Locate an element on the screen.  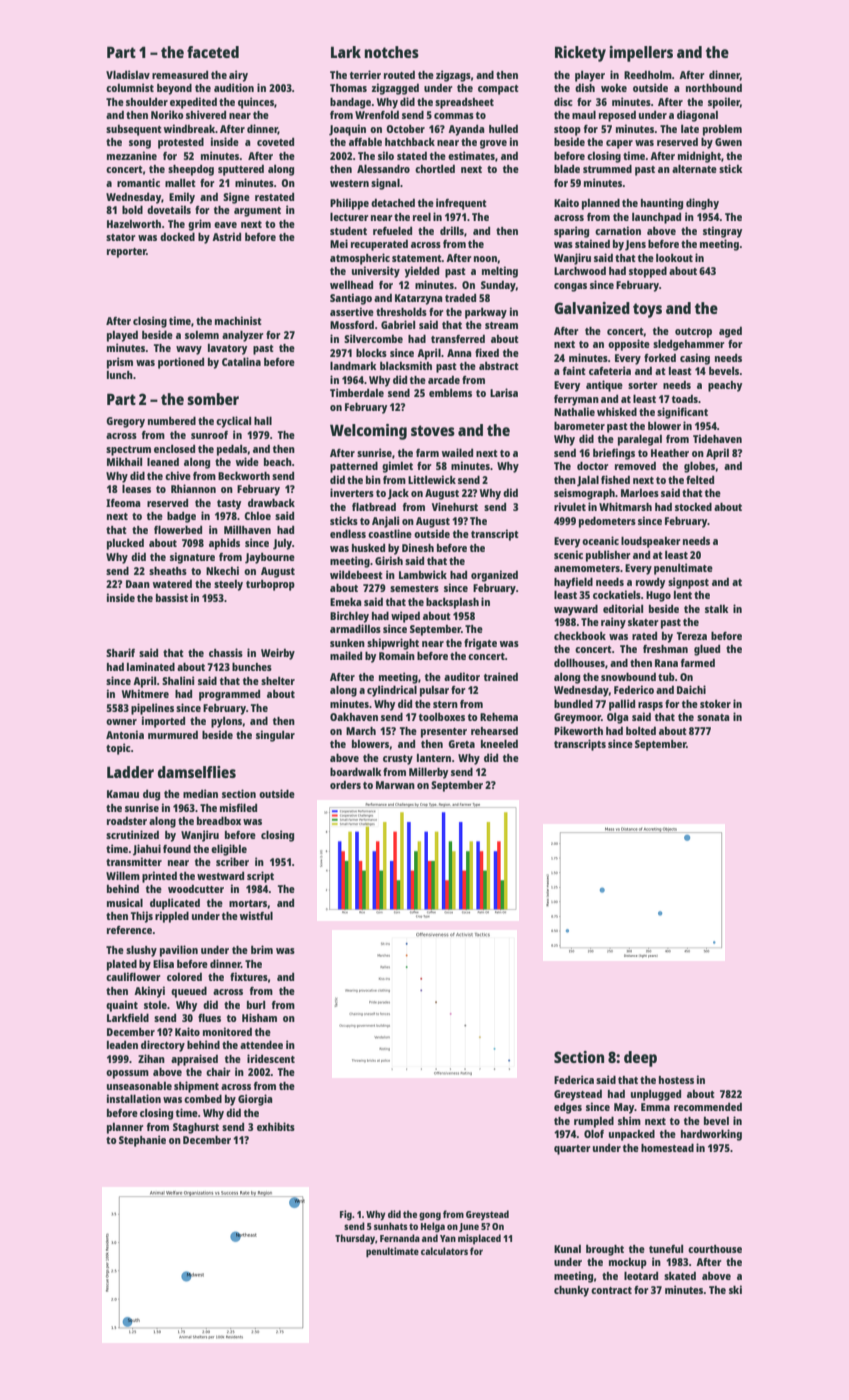
Nathalie is located at coordinates (574, 411).
